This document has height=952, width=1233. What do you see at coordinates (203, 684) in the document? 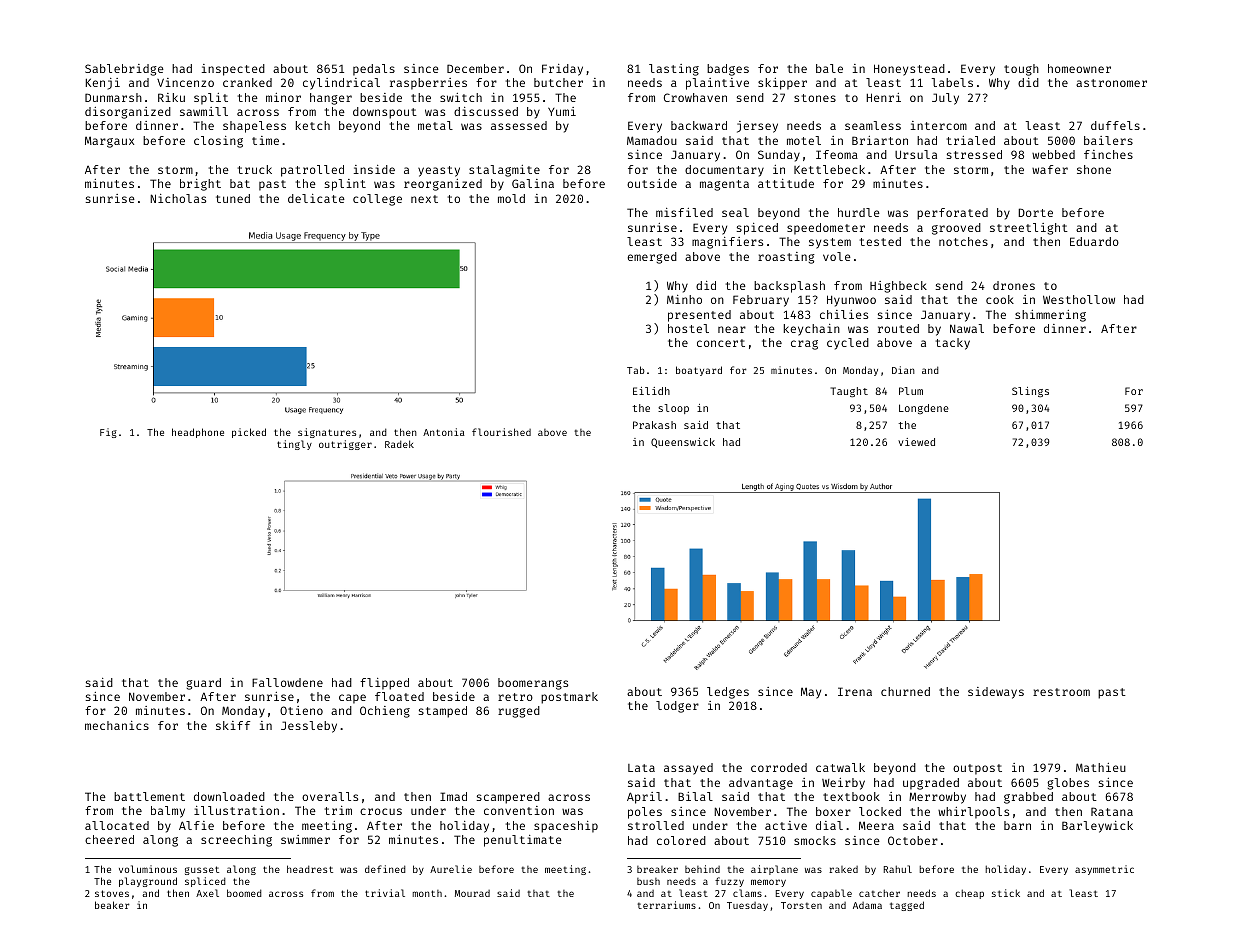
I see `guard` at bounding box center [203, 684].
